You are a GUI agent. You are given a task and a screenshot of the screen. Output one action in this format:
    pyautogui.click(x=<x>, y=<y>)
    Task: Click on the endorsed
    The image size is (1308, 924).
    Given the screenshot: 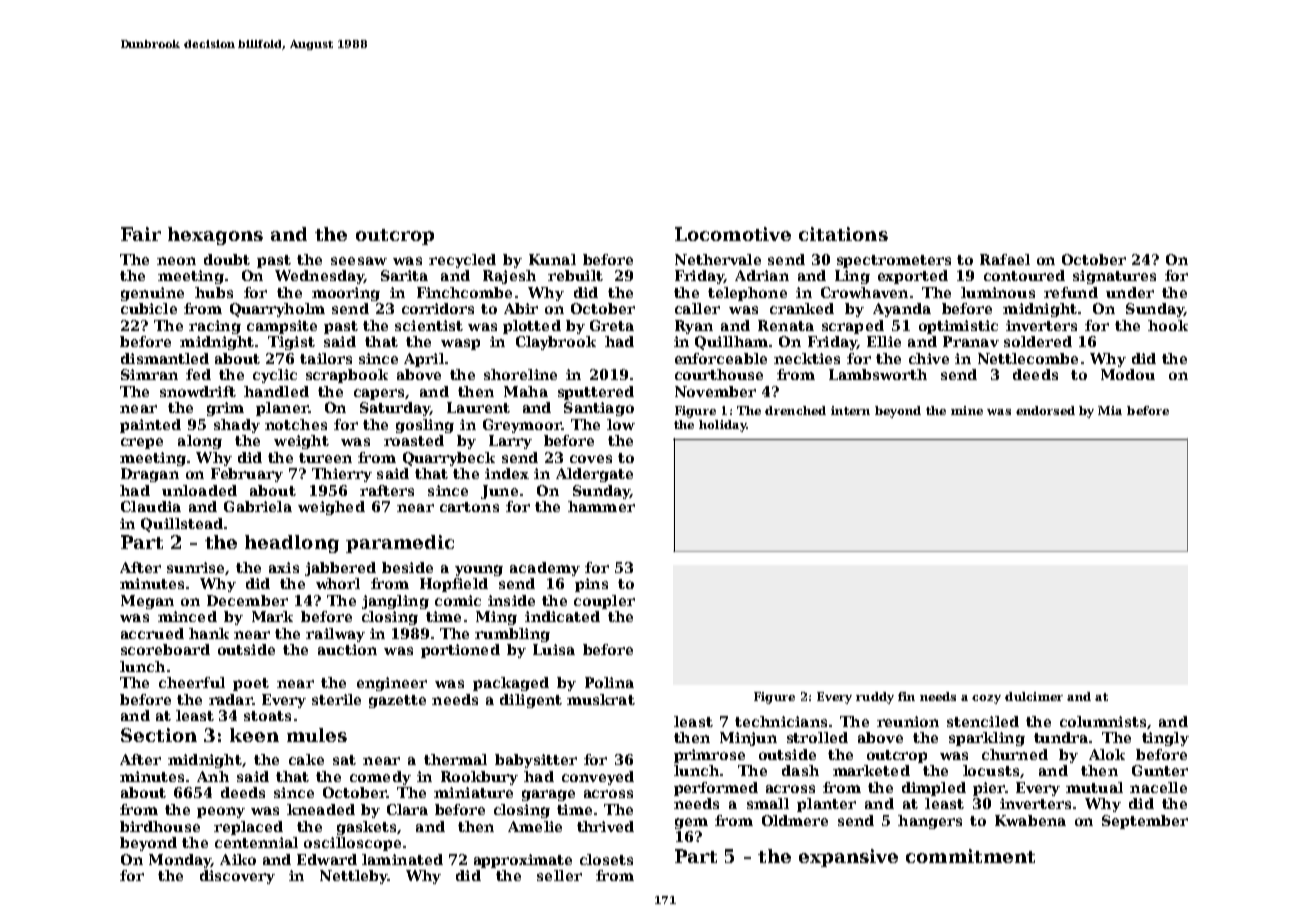 What is the action you would take?
    pyautogui.click(x=1045, y=410)
